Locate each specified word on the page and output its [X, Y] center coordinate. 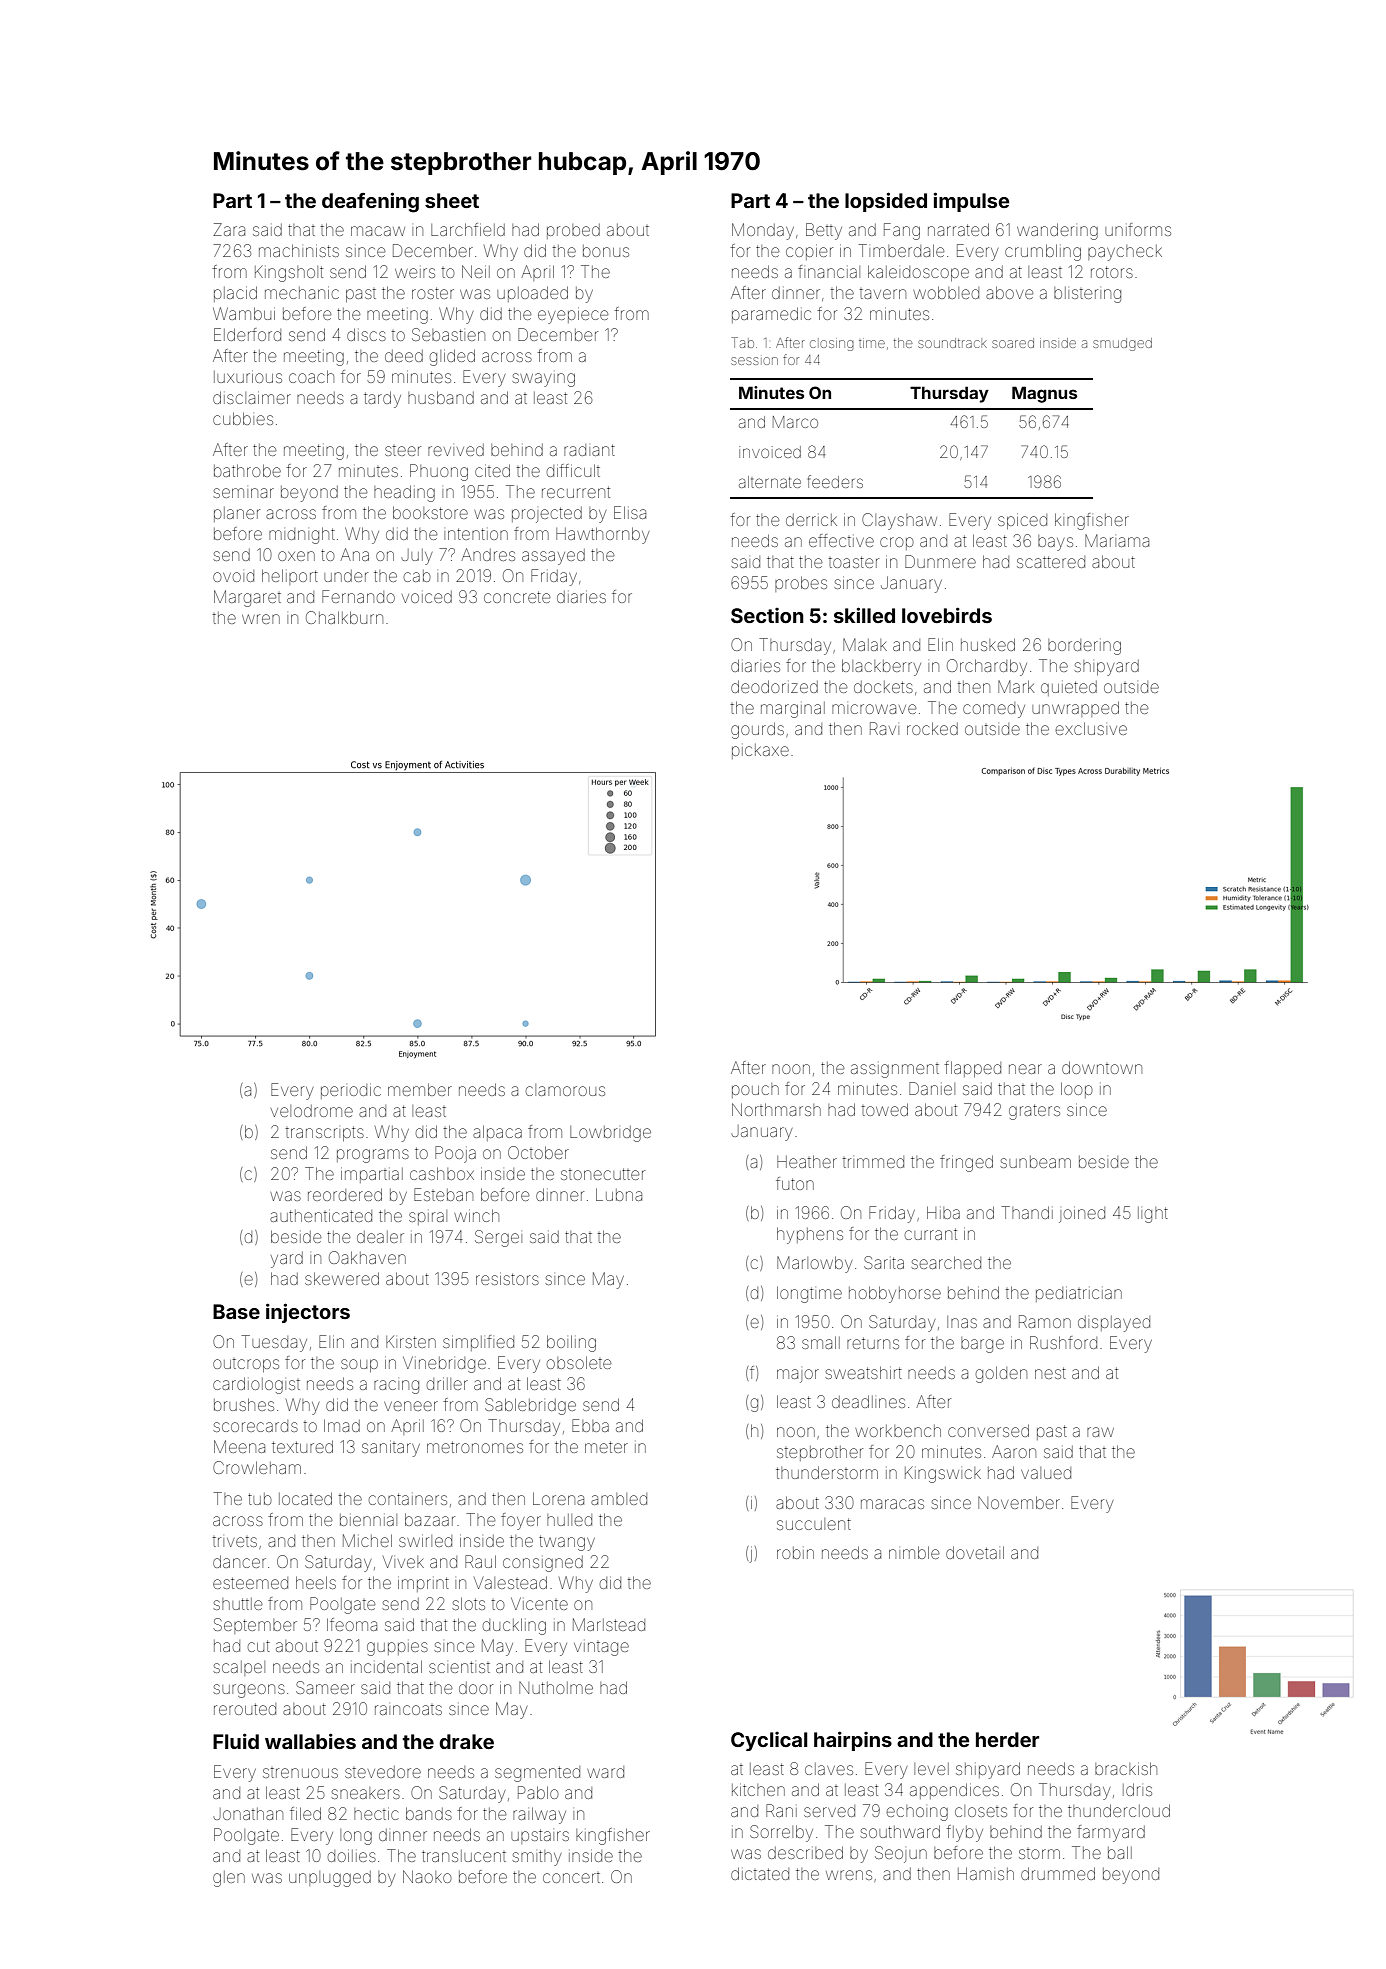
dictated [760, 1873]
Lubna [619, 1194]
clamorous [565, 1090]
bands [429, 1813]
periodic [351, 1091]
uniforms [1138, 229]
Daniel [932, 1088]
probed [573, 231]
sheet [452, 200]
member [420, 1089]
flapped [972, 1069]
